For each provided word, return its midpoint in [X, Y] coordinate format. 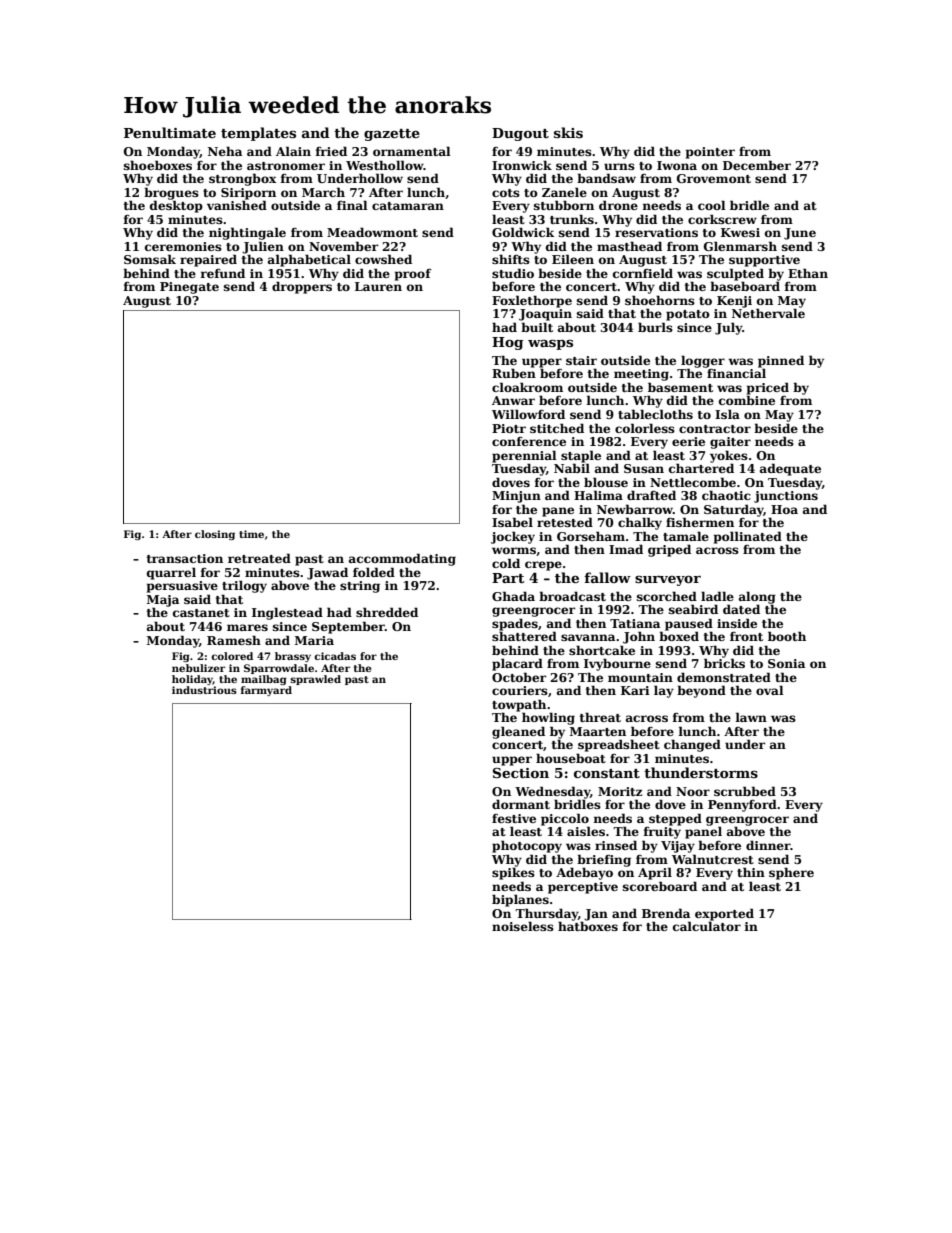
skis [568, 132]
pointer [710, 153]
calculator [707, 926]
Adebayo [584, 873]
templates [258, 134]
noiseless [523, 926]
